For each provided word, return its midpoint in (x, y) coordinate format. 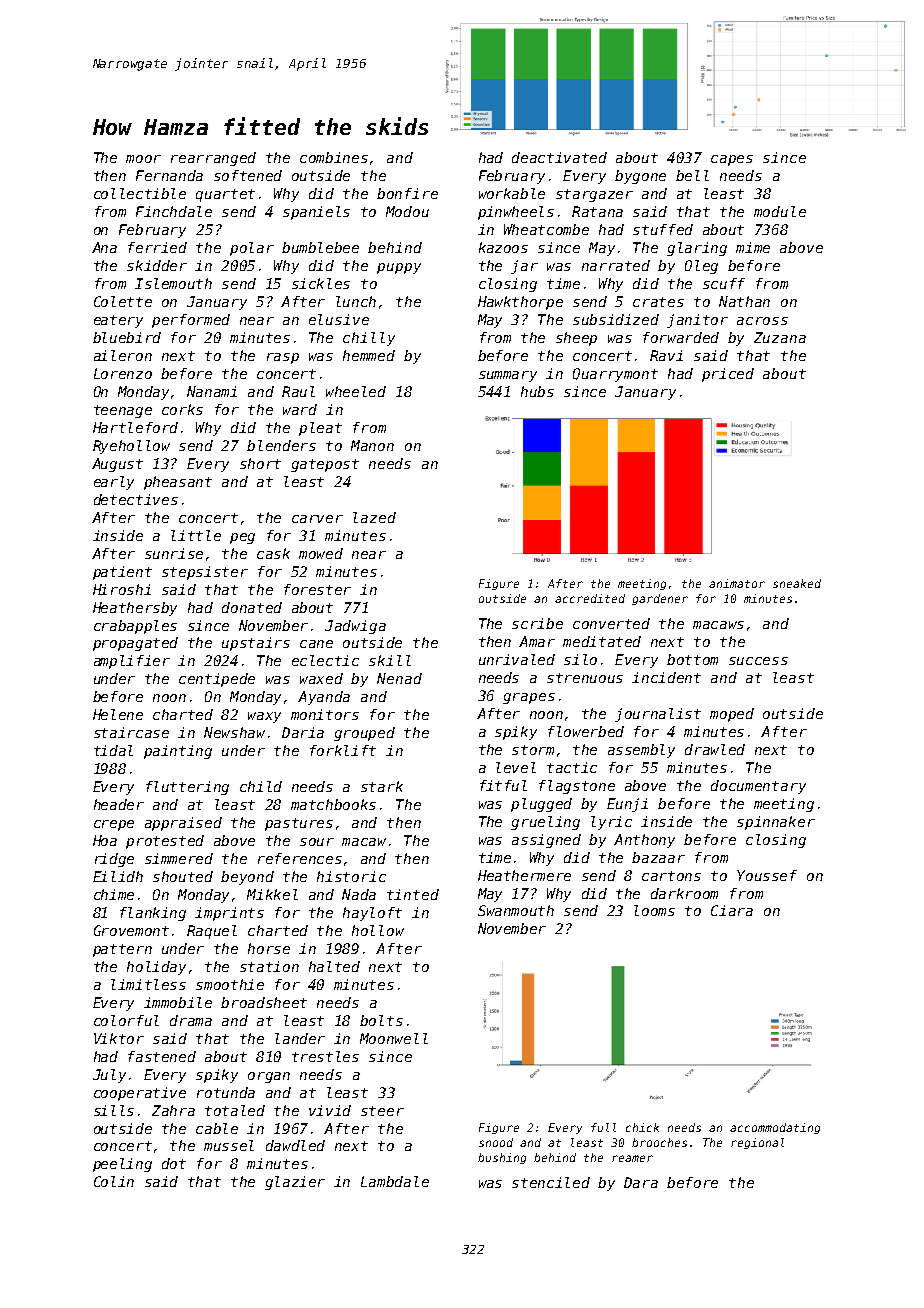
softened (248, 175)
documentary (758, 787)
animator (737, 583)
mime (753, 247)
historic (351, 876)
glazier (295, 1183)
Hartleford (135, 427)
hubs (537, 391)
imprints (229, 914)
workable (512, 193)
